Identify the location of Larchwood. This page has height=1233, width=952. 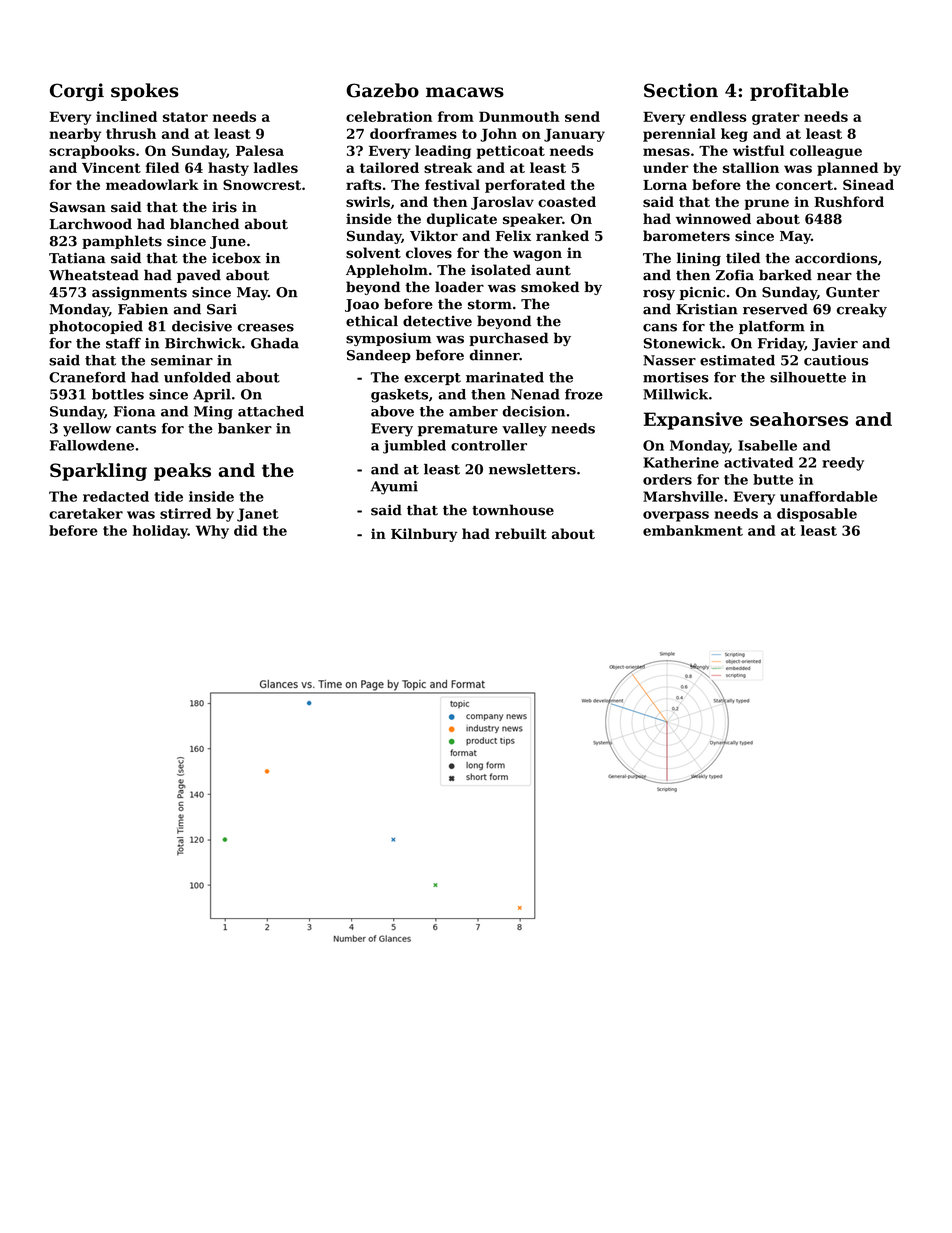
(91, 224).
